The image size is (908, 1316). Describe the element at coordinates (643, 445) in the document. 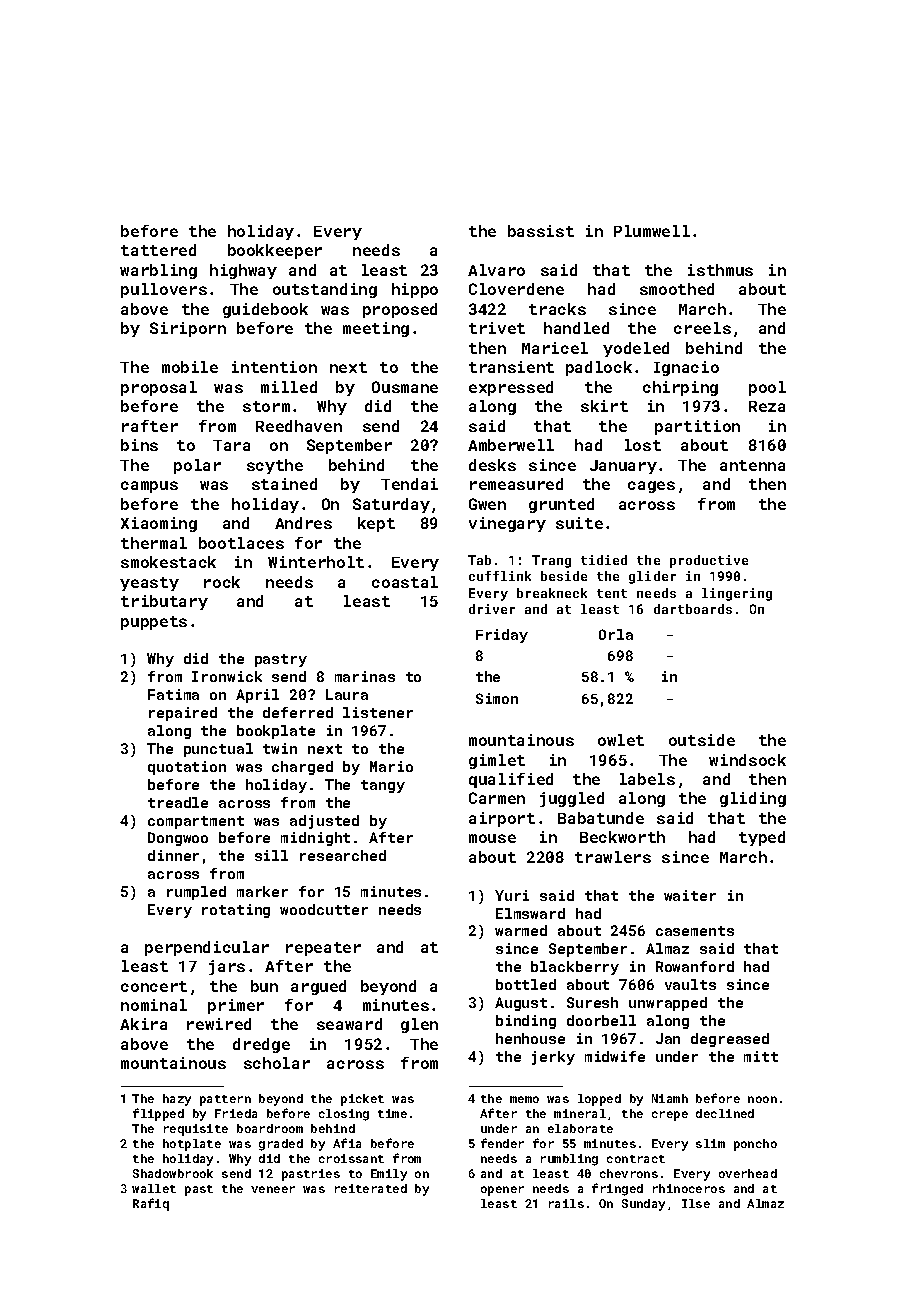

I see `lost` at that location.
